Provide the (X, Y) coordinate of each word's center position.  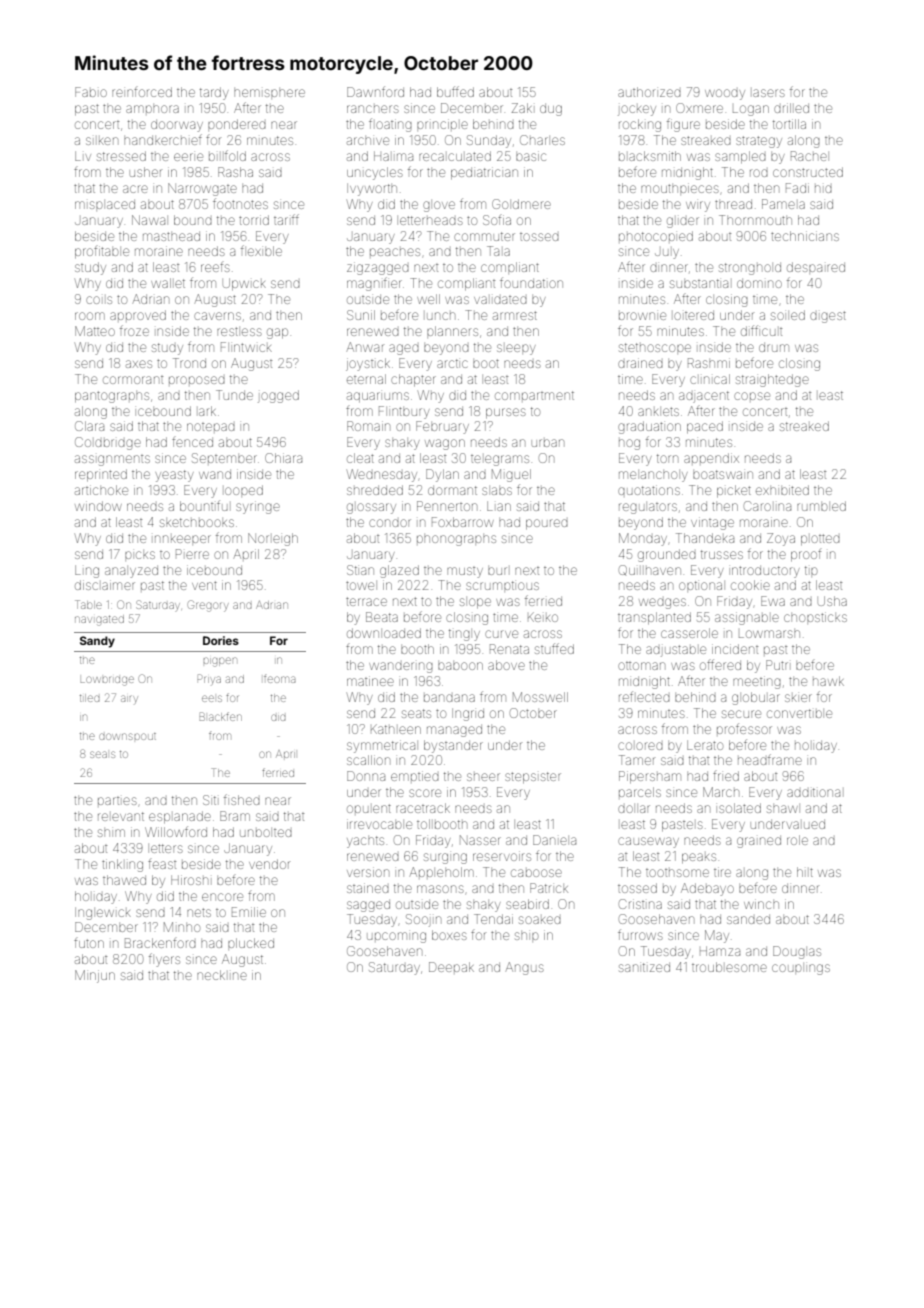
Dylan (442, 475)
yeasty (174, 476)
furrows (640, 934)
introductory (765, 572)
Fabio (91, 92)
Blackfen (221, 716)
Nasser (480, 840)
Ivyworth (372, 189)
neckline (222, 975)
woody (725, 94)
